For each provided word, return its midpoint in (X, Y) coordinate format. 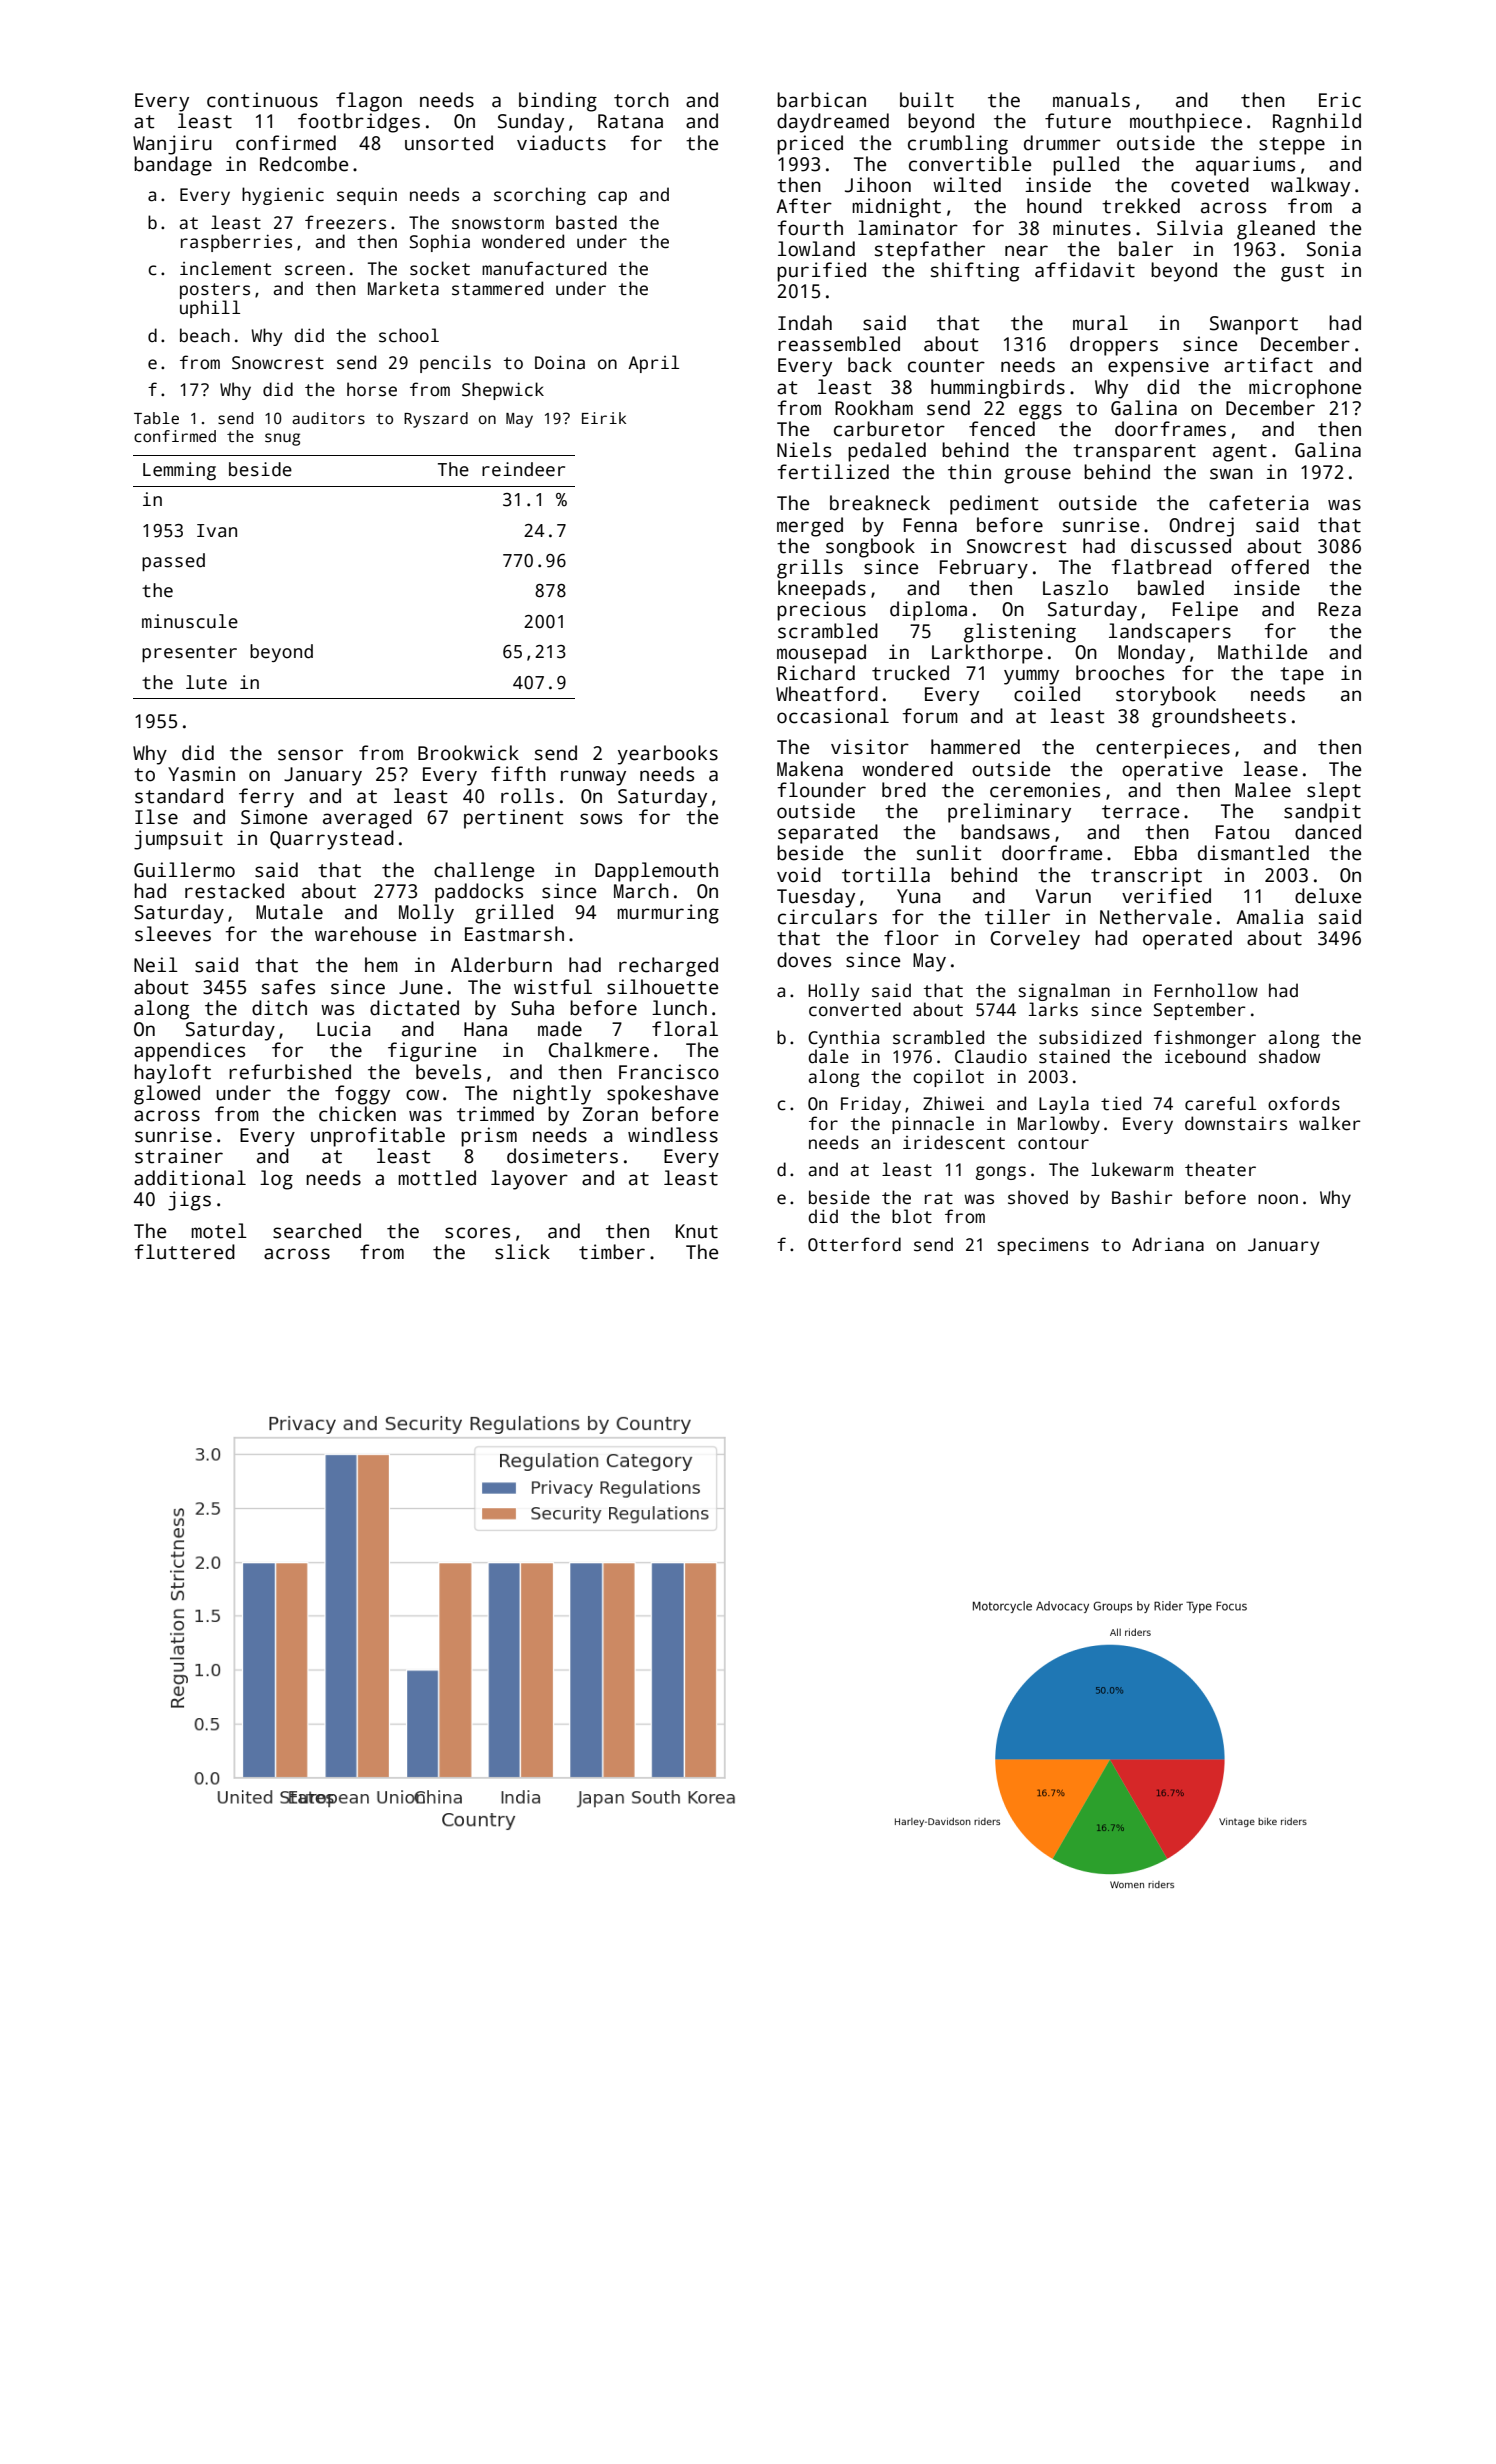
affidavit (1085, 270)
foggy (362, 1095)
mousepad (821, 654)
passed (173, 562)
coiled (1047, 694)
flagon (369, 102)
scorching (540, 196)
